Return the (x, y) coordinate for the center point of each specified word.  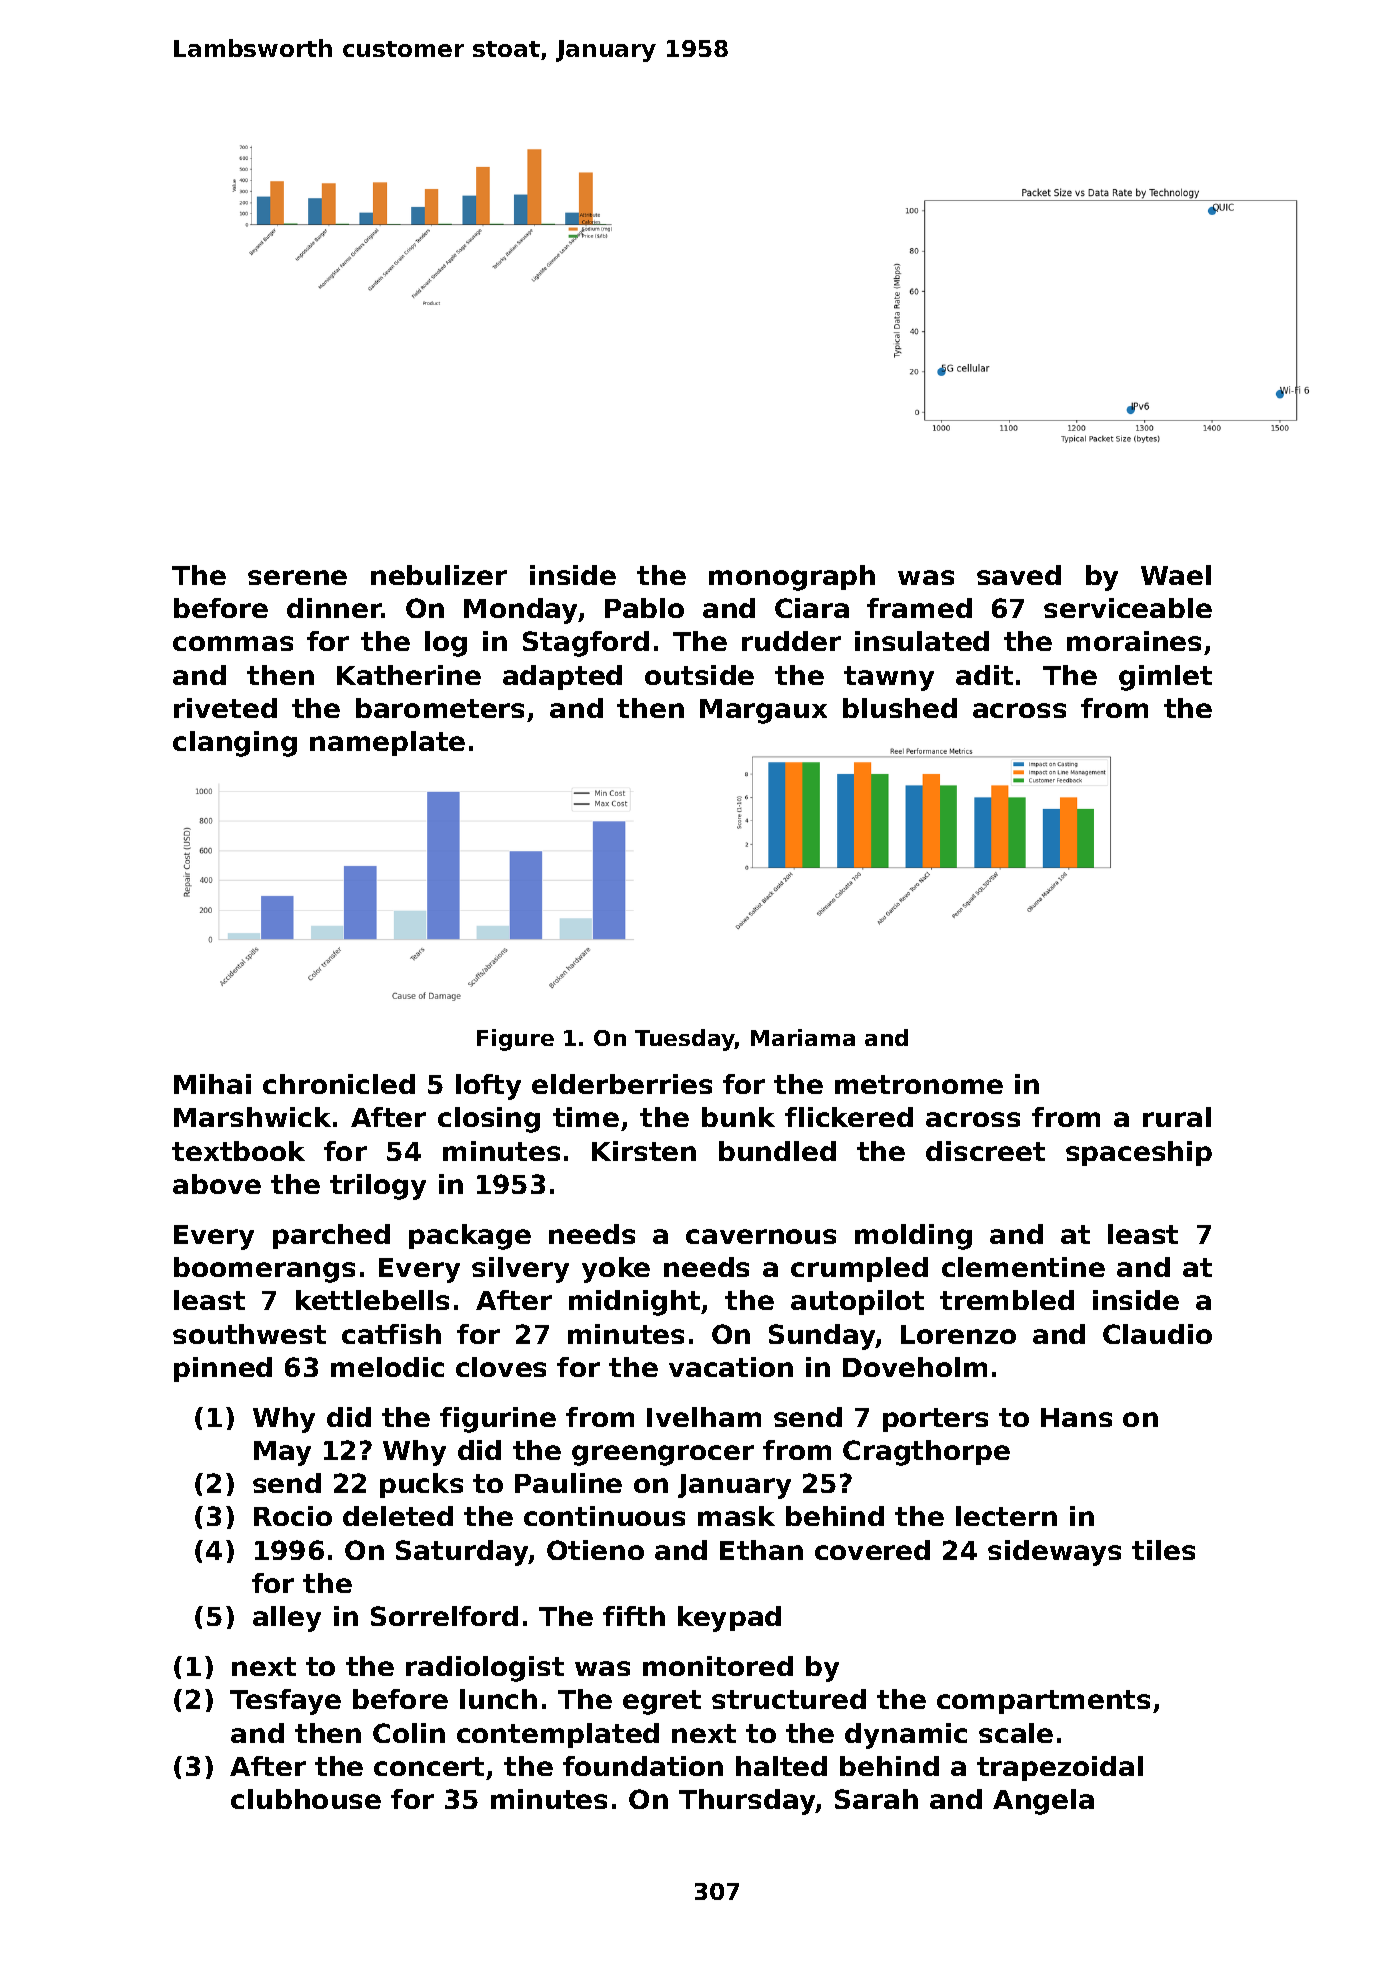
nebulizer (439, 575)
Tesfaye (285, 1702)
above (217, 1184)
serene (297, 577)
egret (662, 1702)
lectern (1006, 1516)
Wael (1176, 575)
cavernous (761, 1236)
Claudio (1157, 1334)
